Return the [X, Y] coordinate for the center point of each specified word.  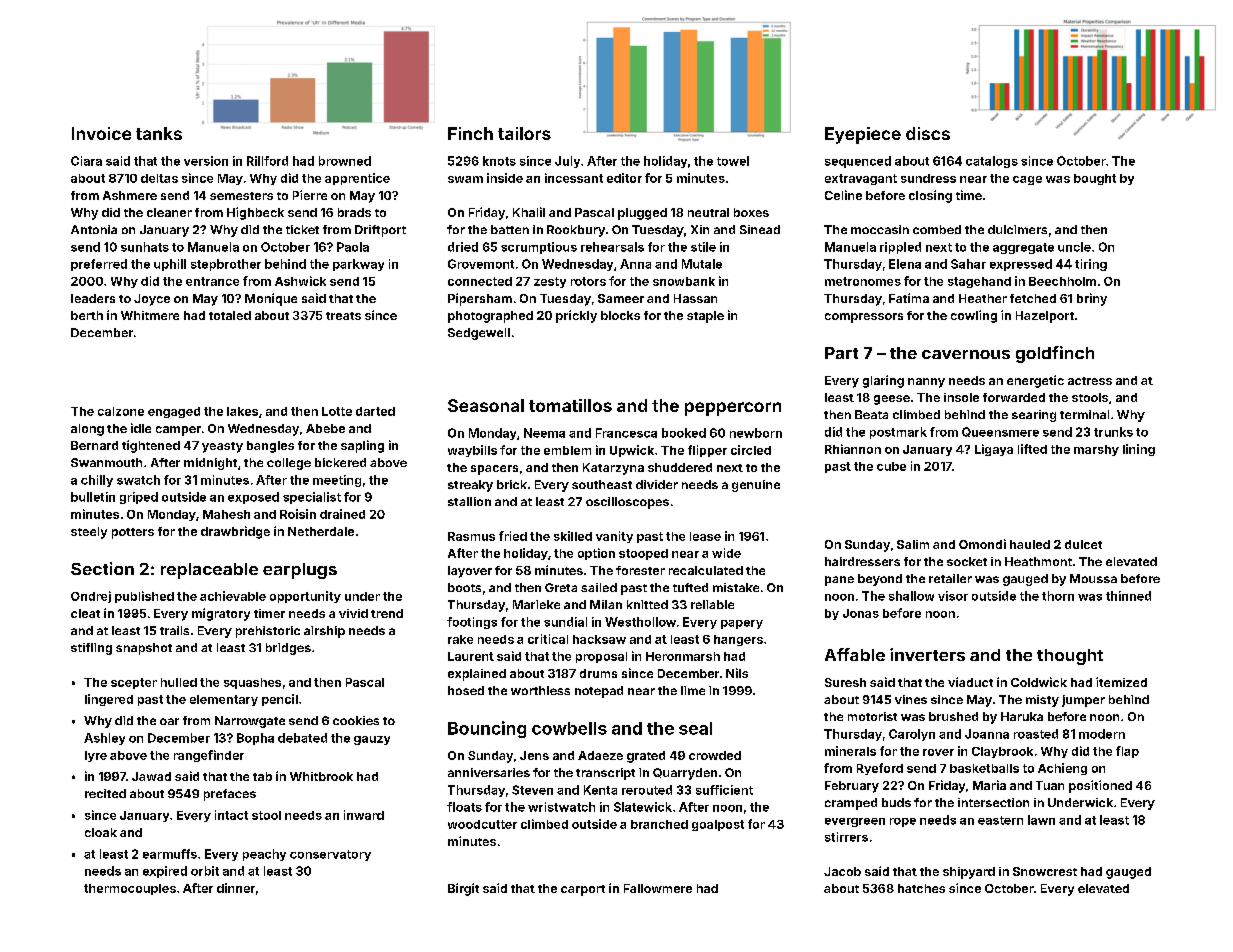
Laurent [471, 656]
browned [345, 161]
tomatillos [570, 405]
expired [165, 872]
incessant [574, 178]
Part [841, 353]
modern [1102, 734]
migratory [221, 614]
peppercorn [733, 409]
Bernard [94, 445]
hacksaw [599, 639]
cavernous [966, 354]
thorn [1058, 596]
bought [1095, 179]
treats [343, 316]
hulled [179, 682]
